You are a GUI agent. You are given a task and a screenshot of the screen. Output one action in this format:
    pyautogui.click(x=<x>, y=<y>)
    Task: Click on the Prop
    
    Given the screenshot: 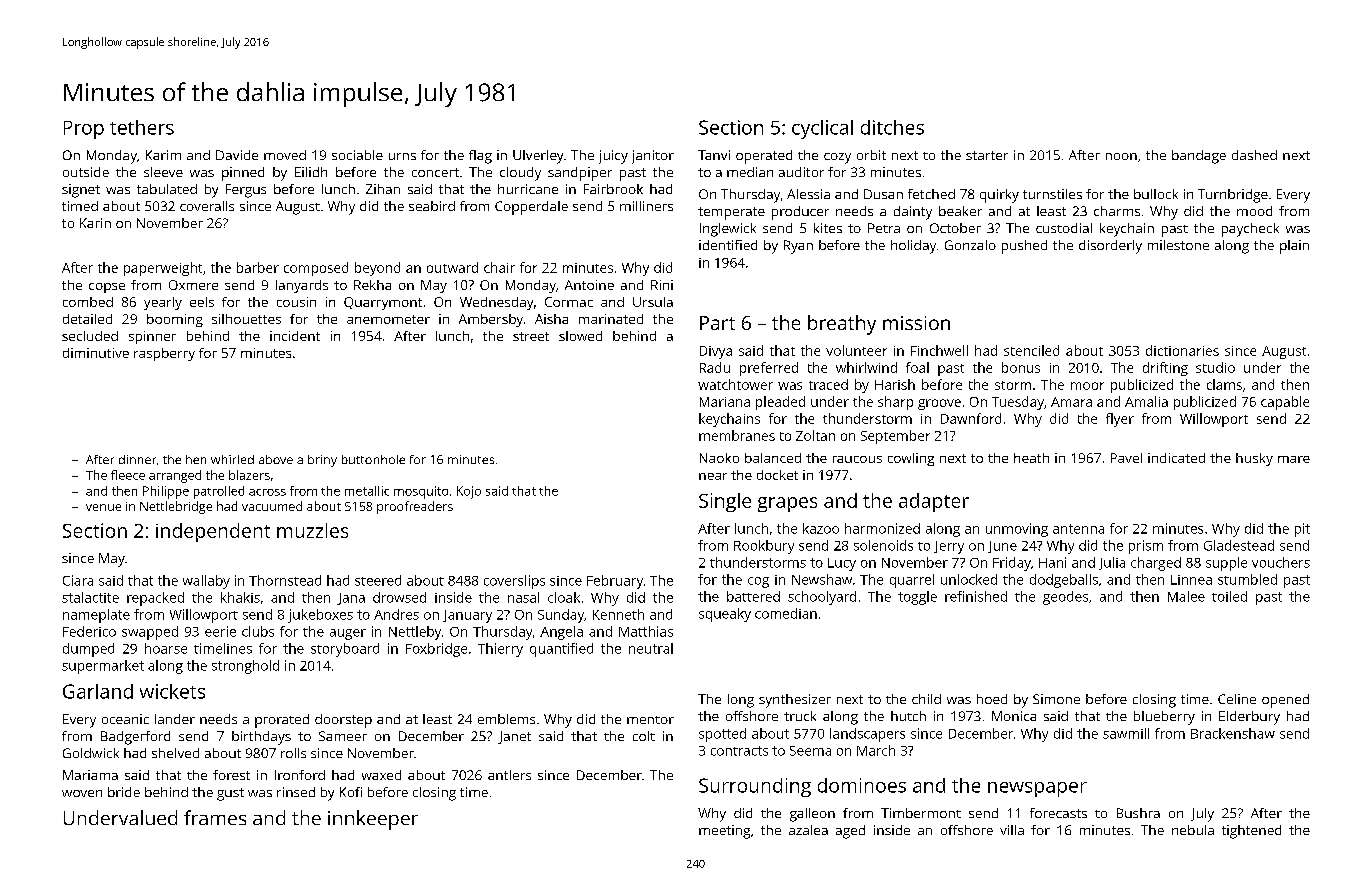 What is the action you would take?
    pyautogui.click(x=84, y=130)
